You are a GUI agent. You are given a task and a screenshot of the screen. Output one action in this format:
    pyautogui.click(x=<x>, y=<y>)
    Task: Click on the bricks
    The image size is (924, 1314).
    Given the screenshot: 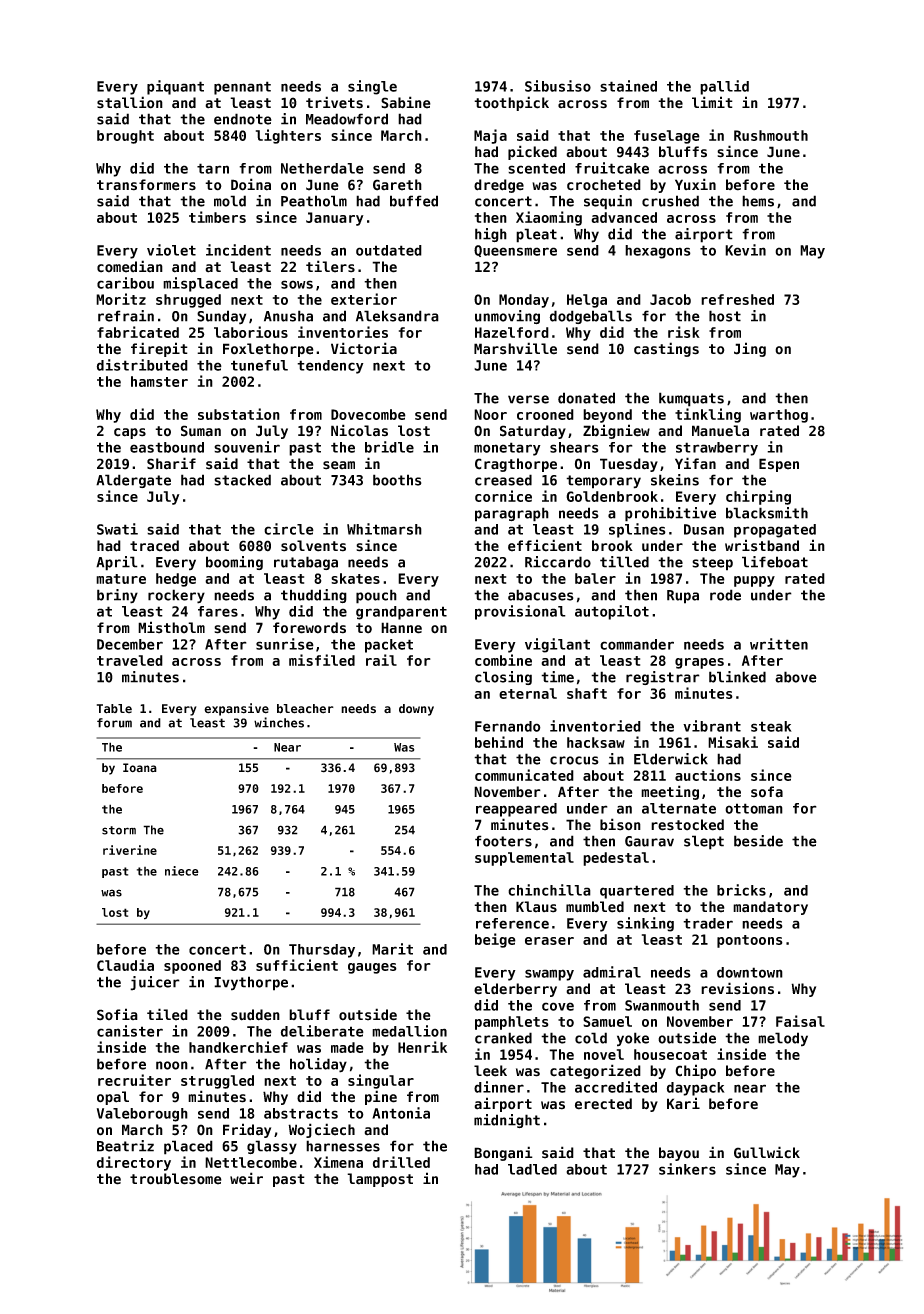 What is the action you would take?
    pyautogui.click(x=741, y=890)
